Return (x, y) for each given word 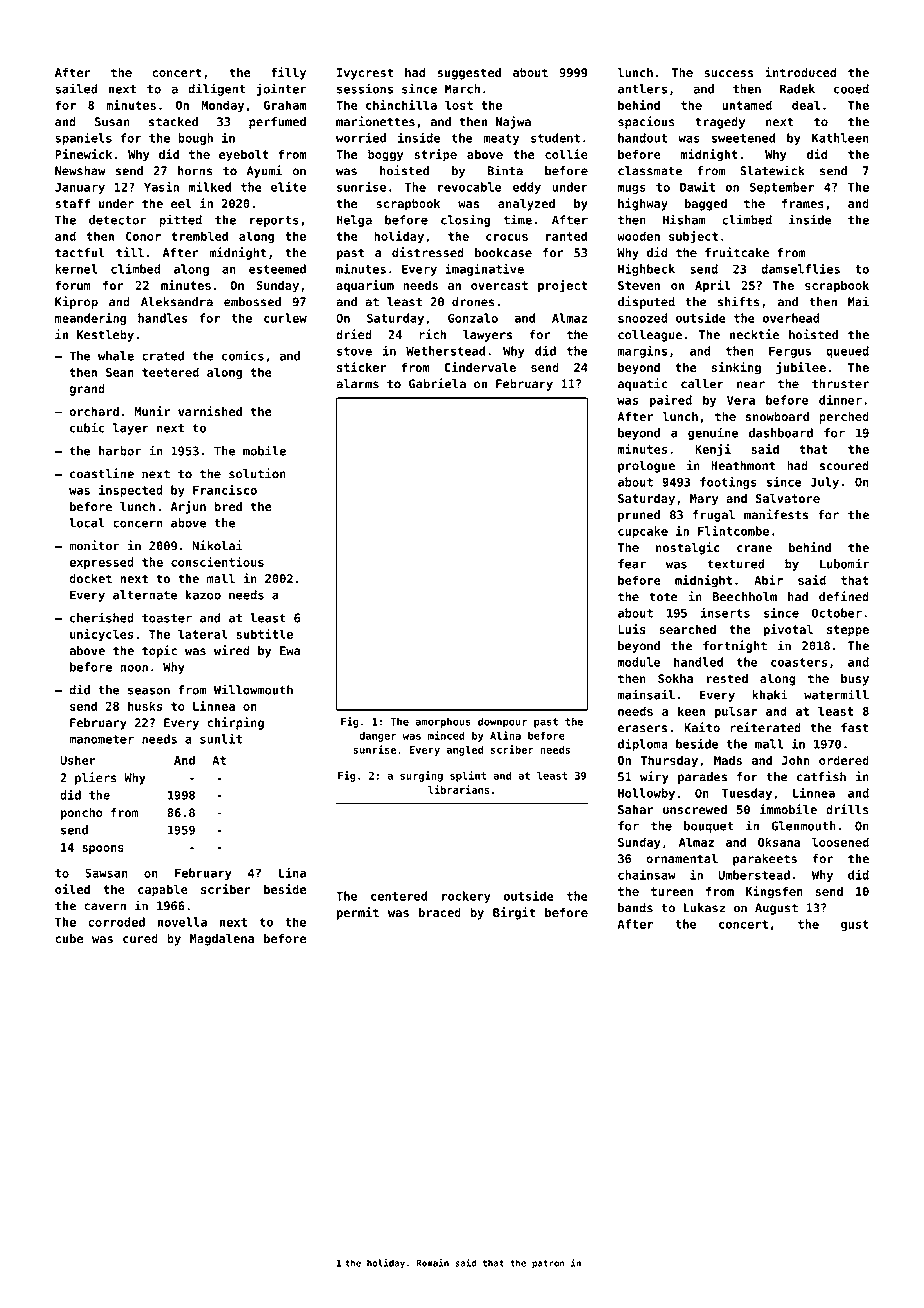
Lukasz (704, 908)
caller (702, 384)
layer (131, 429)
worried (361, 137)
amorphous (443, 722)
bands (635, 908)
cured (140, 938)
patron (548, 1264)
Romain (433, 1263)
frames (803, 203)
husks (145, 706)
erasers (642, 729)
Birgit (514, 913)
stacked (173, 122)
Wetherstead (445, 351)
